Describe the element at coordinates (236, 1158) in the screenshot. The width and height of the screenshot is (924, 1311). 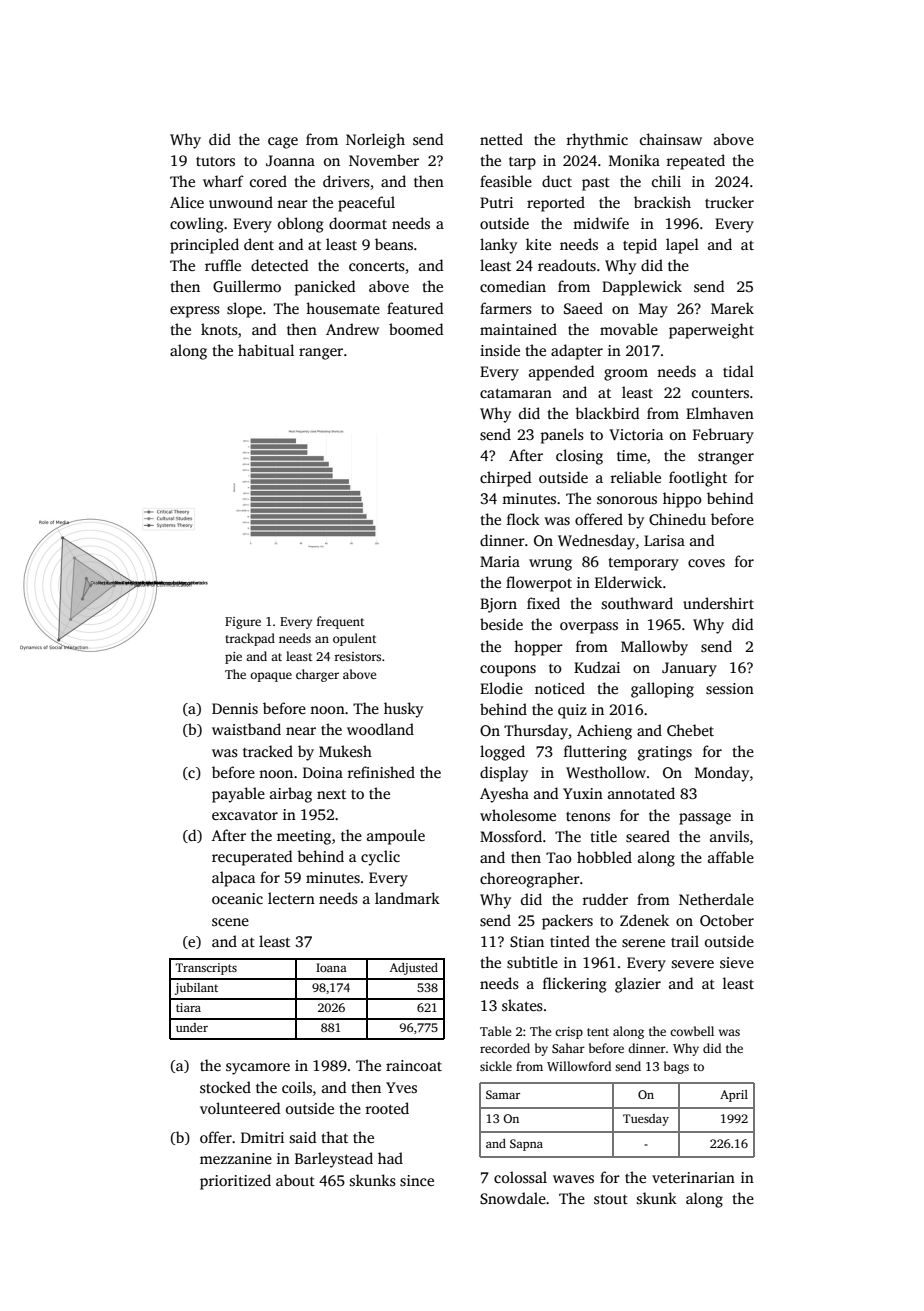
I see `mezzanine` at that location.
